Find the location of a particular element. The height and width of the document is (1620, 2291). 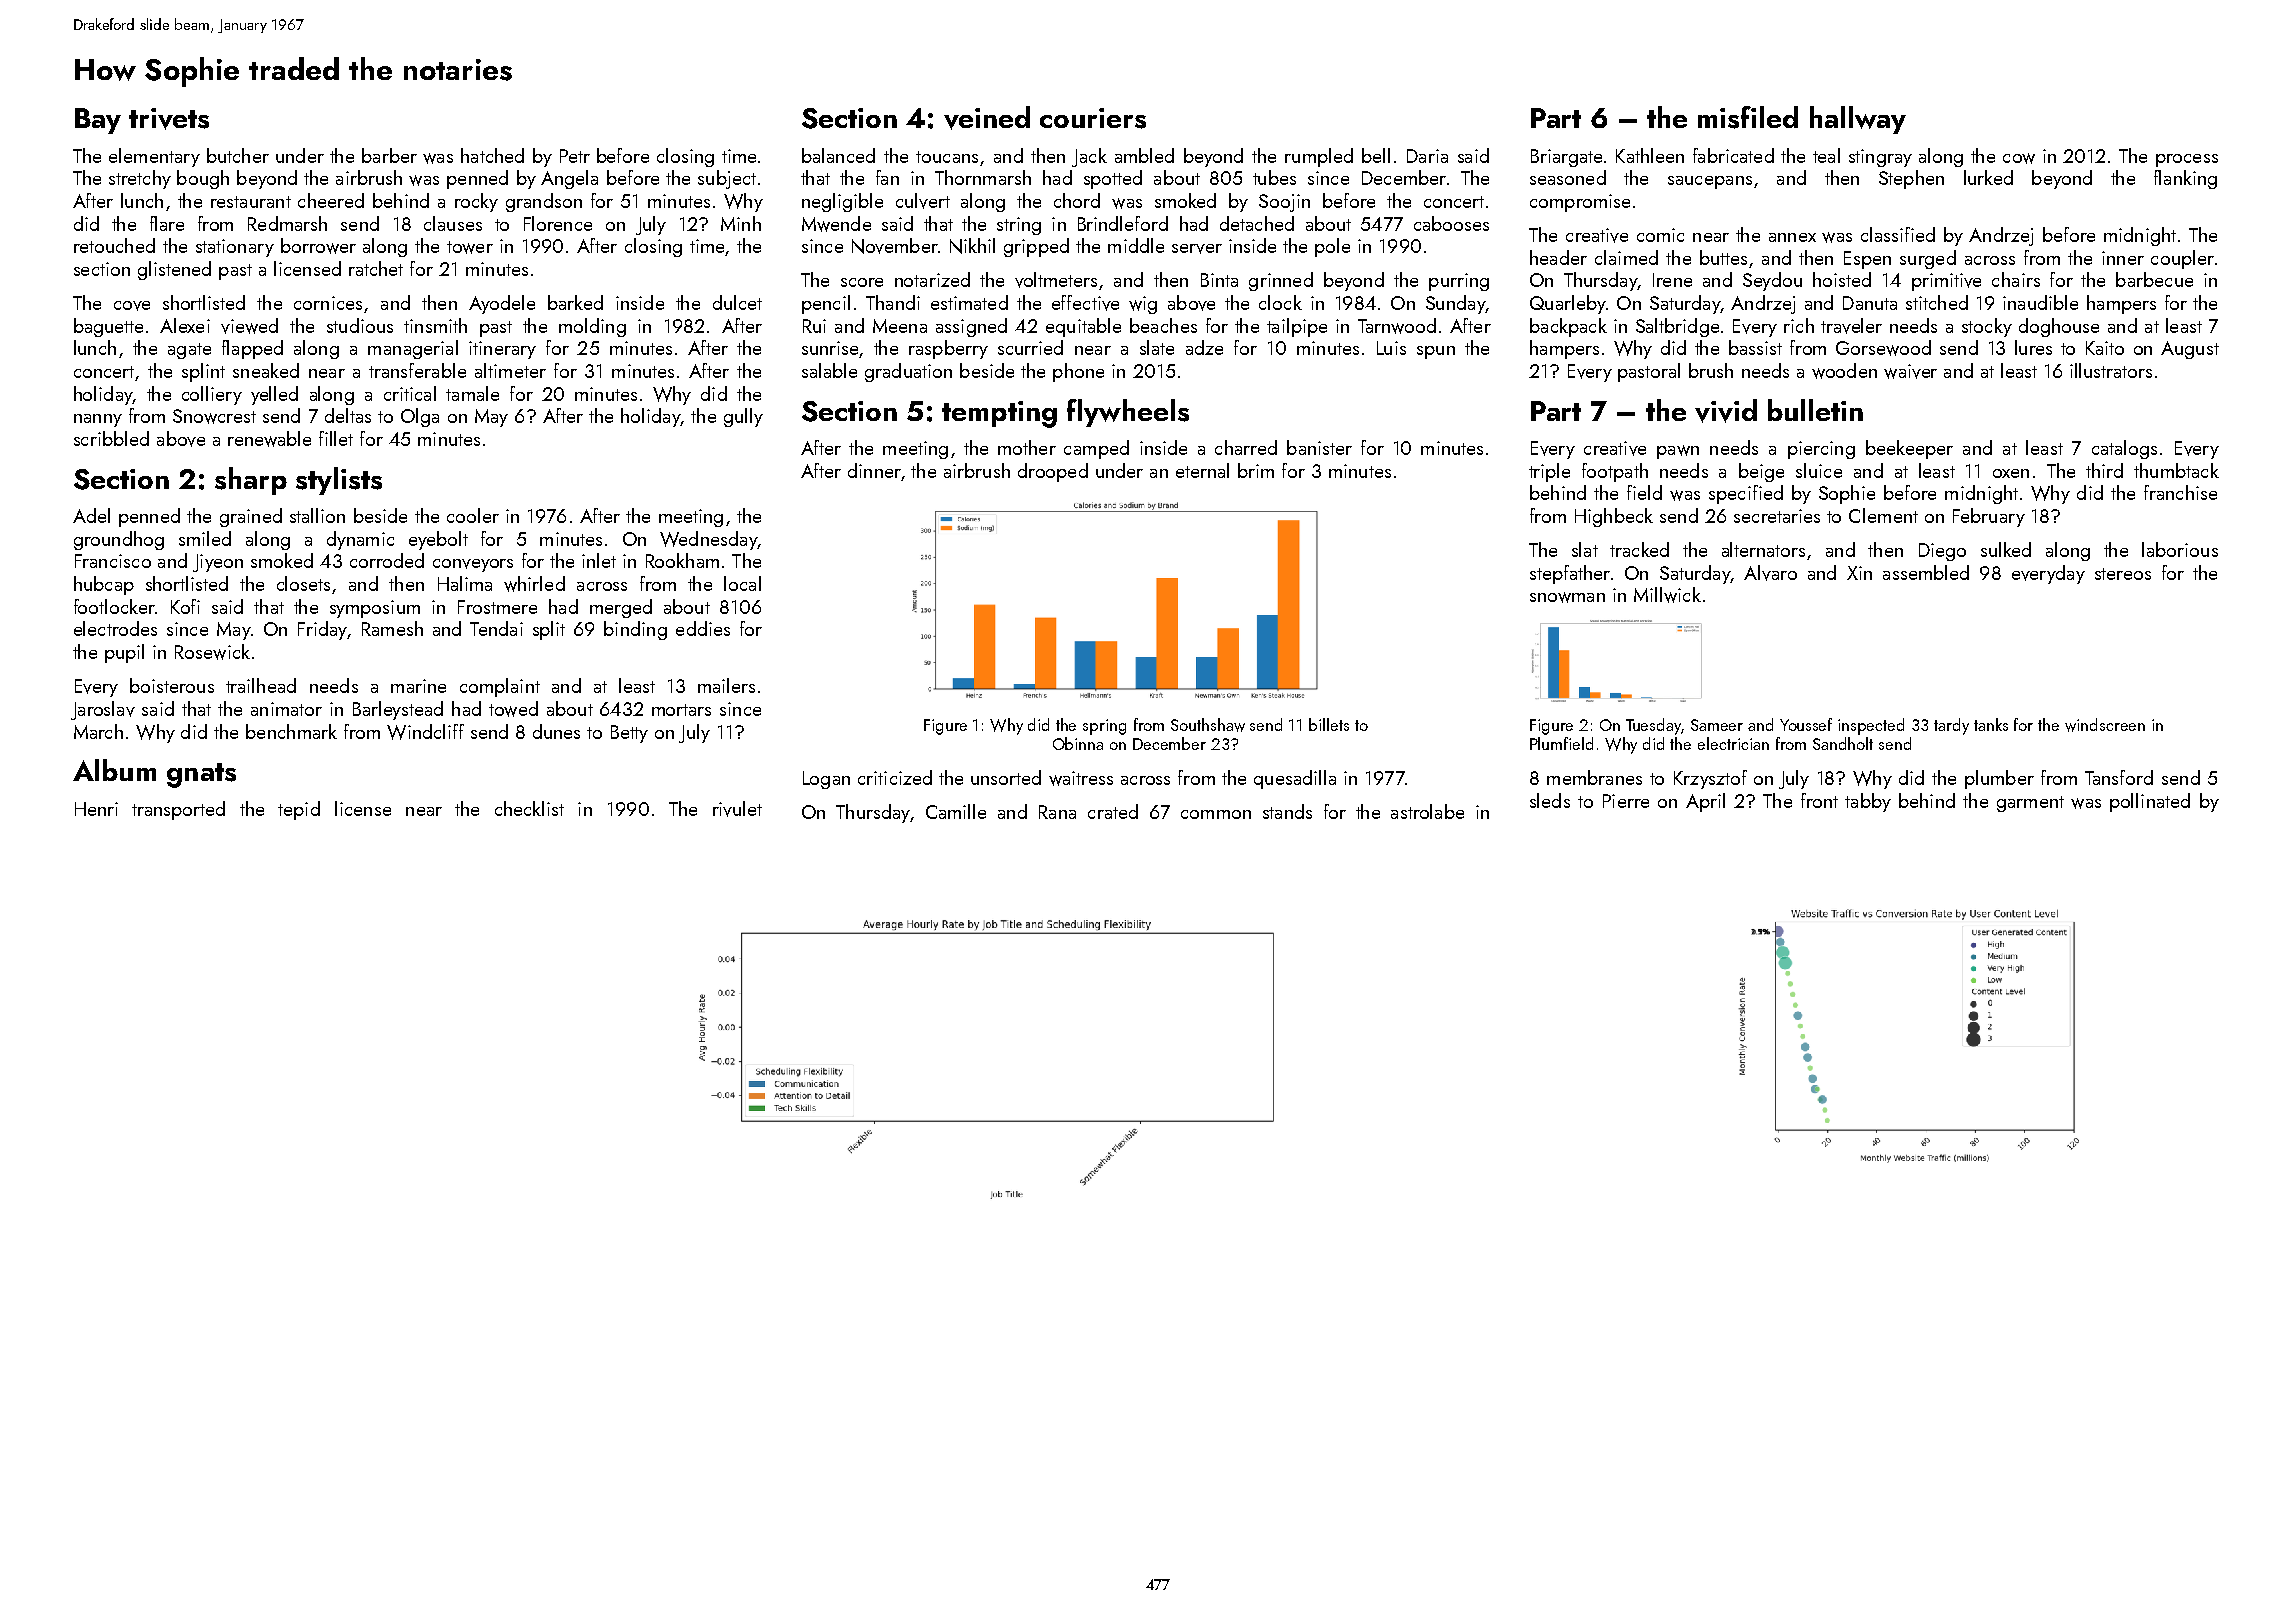

misfiled is located at coordinates (1748, 117).
